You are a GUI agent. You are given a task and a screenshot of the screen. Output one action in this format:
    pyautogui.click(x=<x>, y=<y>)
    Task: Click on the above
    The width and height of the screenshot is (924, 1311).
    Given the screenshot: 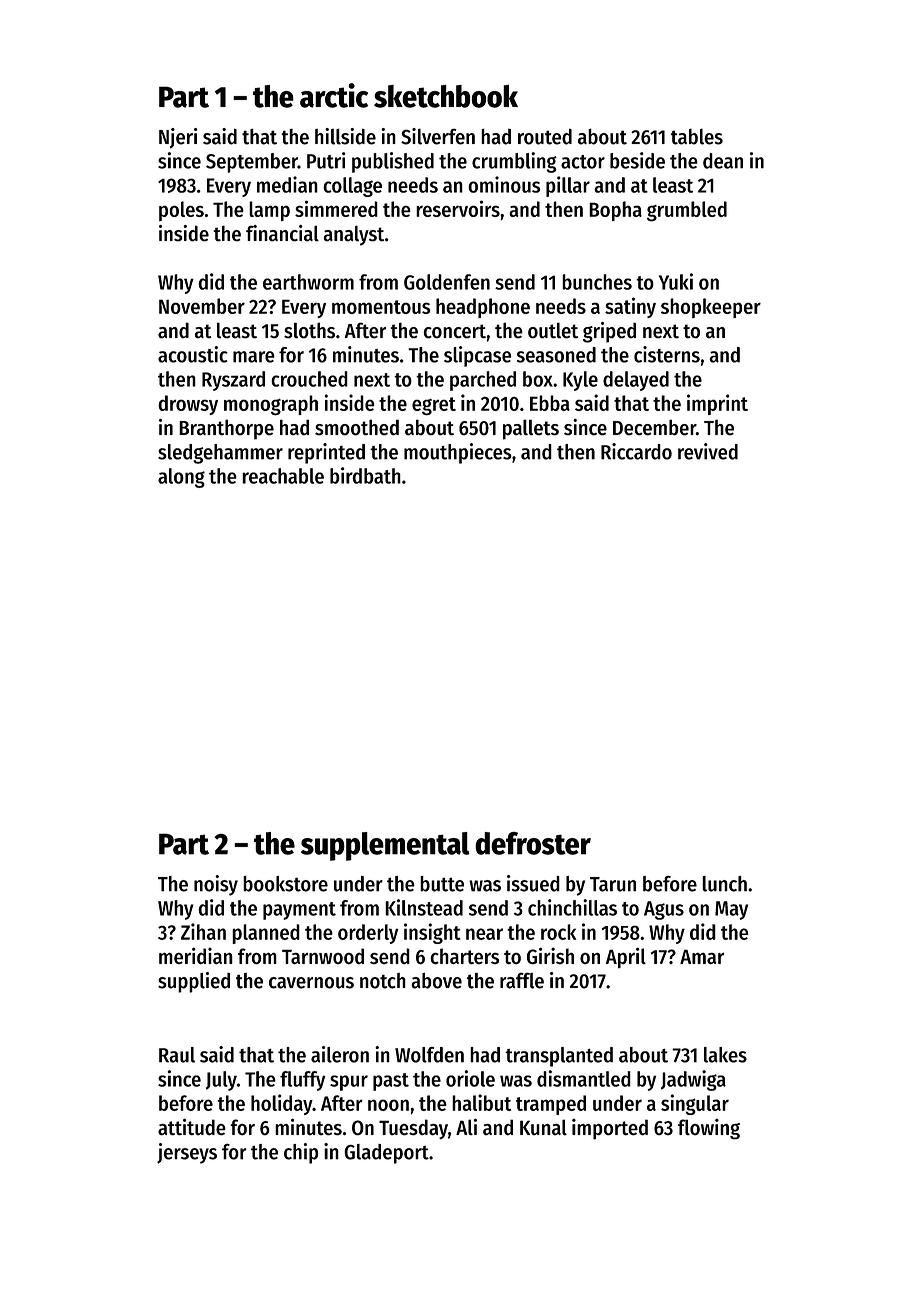 What is the action you would take?
    pyautogui.click(x=436, y=981)
